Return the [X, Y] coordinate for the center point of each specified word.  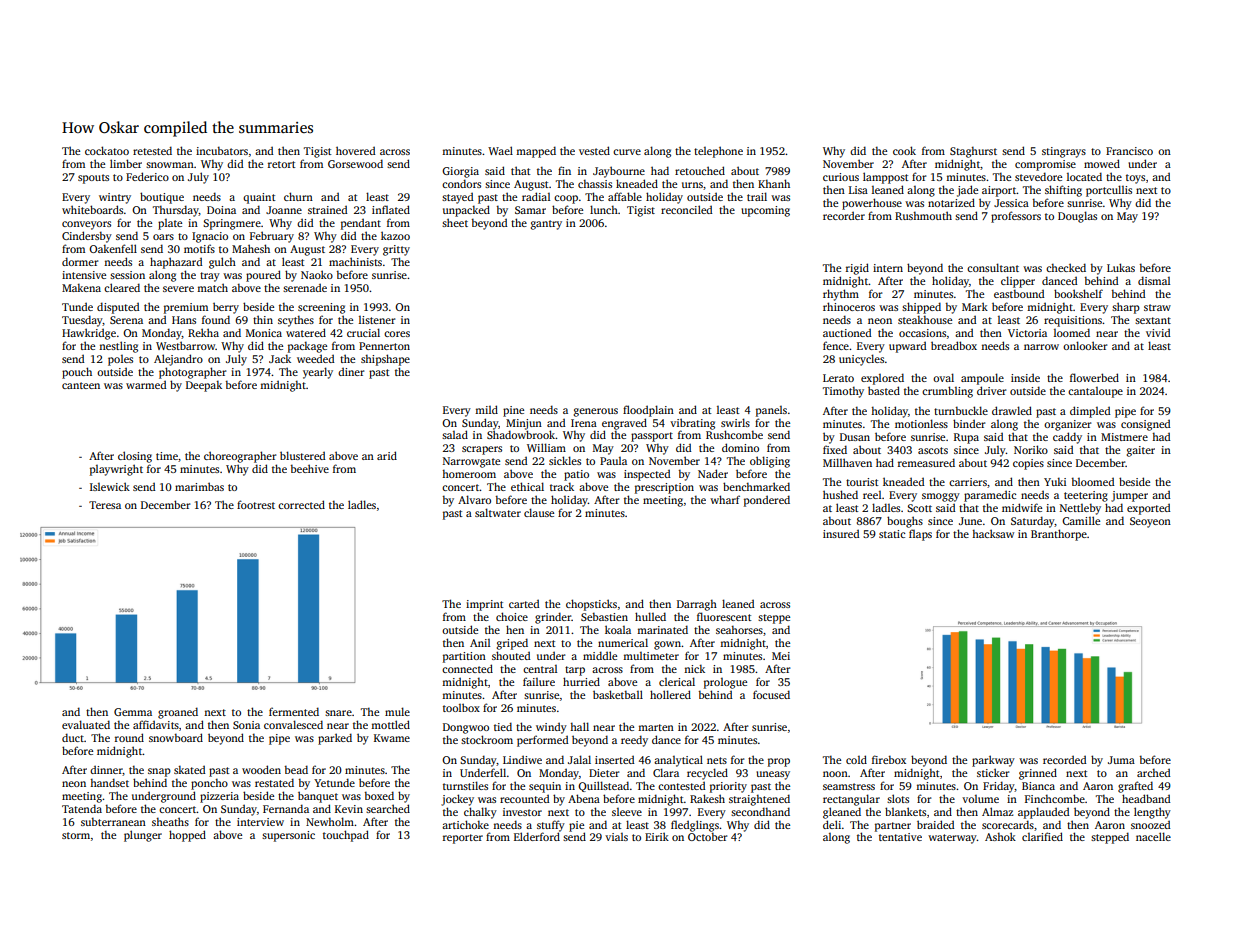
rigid [857, 269]
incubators [222, 150]
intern [888, 268]
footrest [256, 504]
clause [539, 512]
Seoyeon [1150, 522]
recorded [1065, 759]
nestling [118, 347]
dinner [106, 770]
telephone [718, 152]
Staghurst [973, 152]
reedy [634, 741]
